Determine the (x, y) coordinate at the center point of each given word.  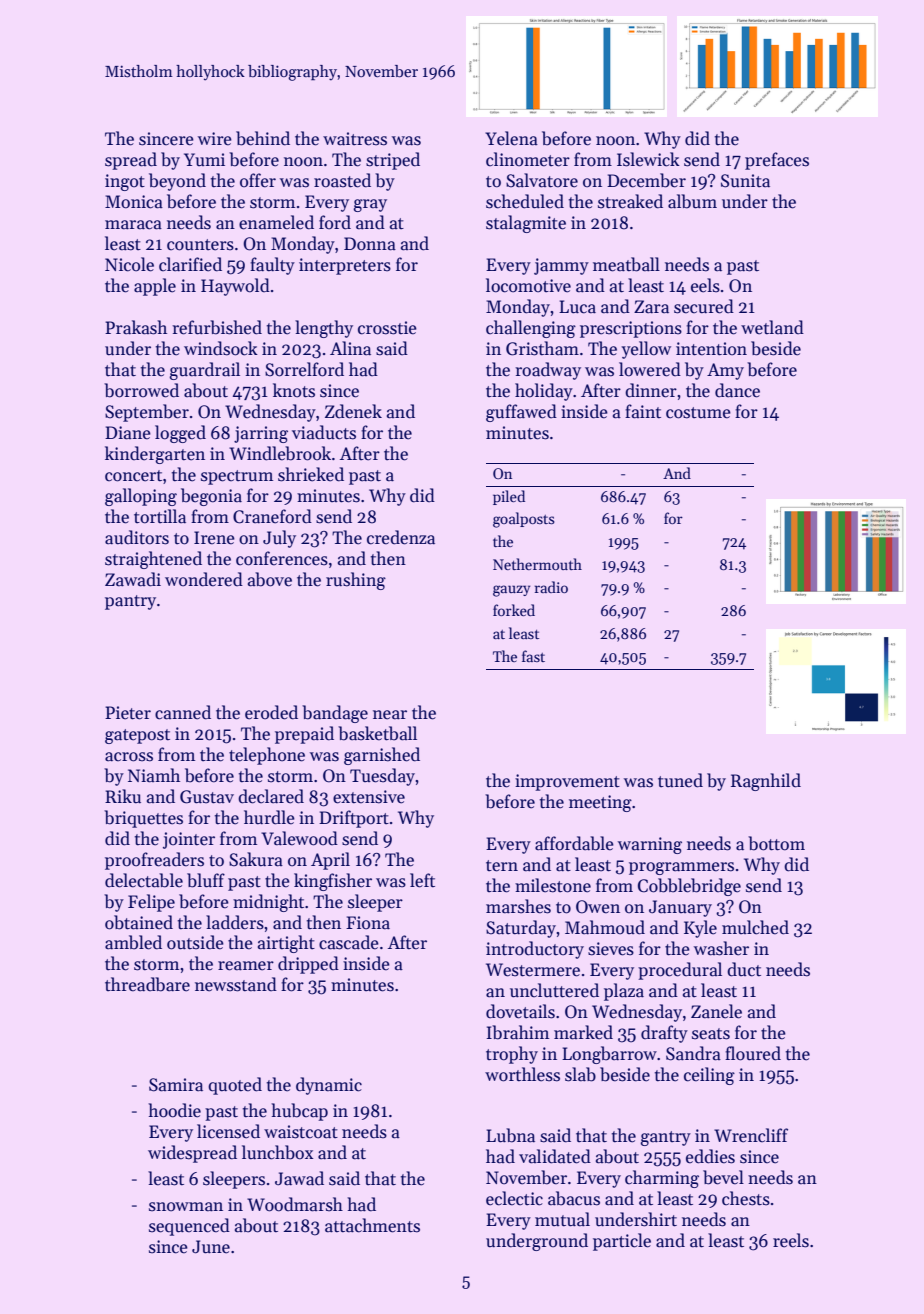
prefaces (777, 161)
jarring (261, 434)
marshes (518, 906)
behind (263, 138)
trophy (512, 1055)
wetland (772, 327)
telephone (267, 756)
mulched (755, 927)
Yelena (511, 138)
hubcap (299, 1112)
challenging (531, 329)
